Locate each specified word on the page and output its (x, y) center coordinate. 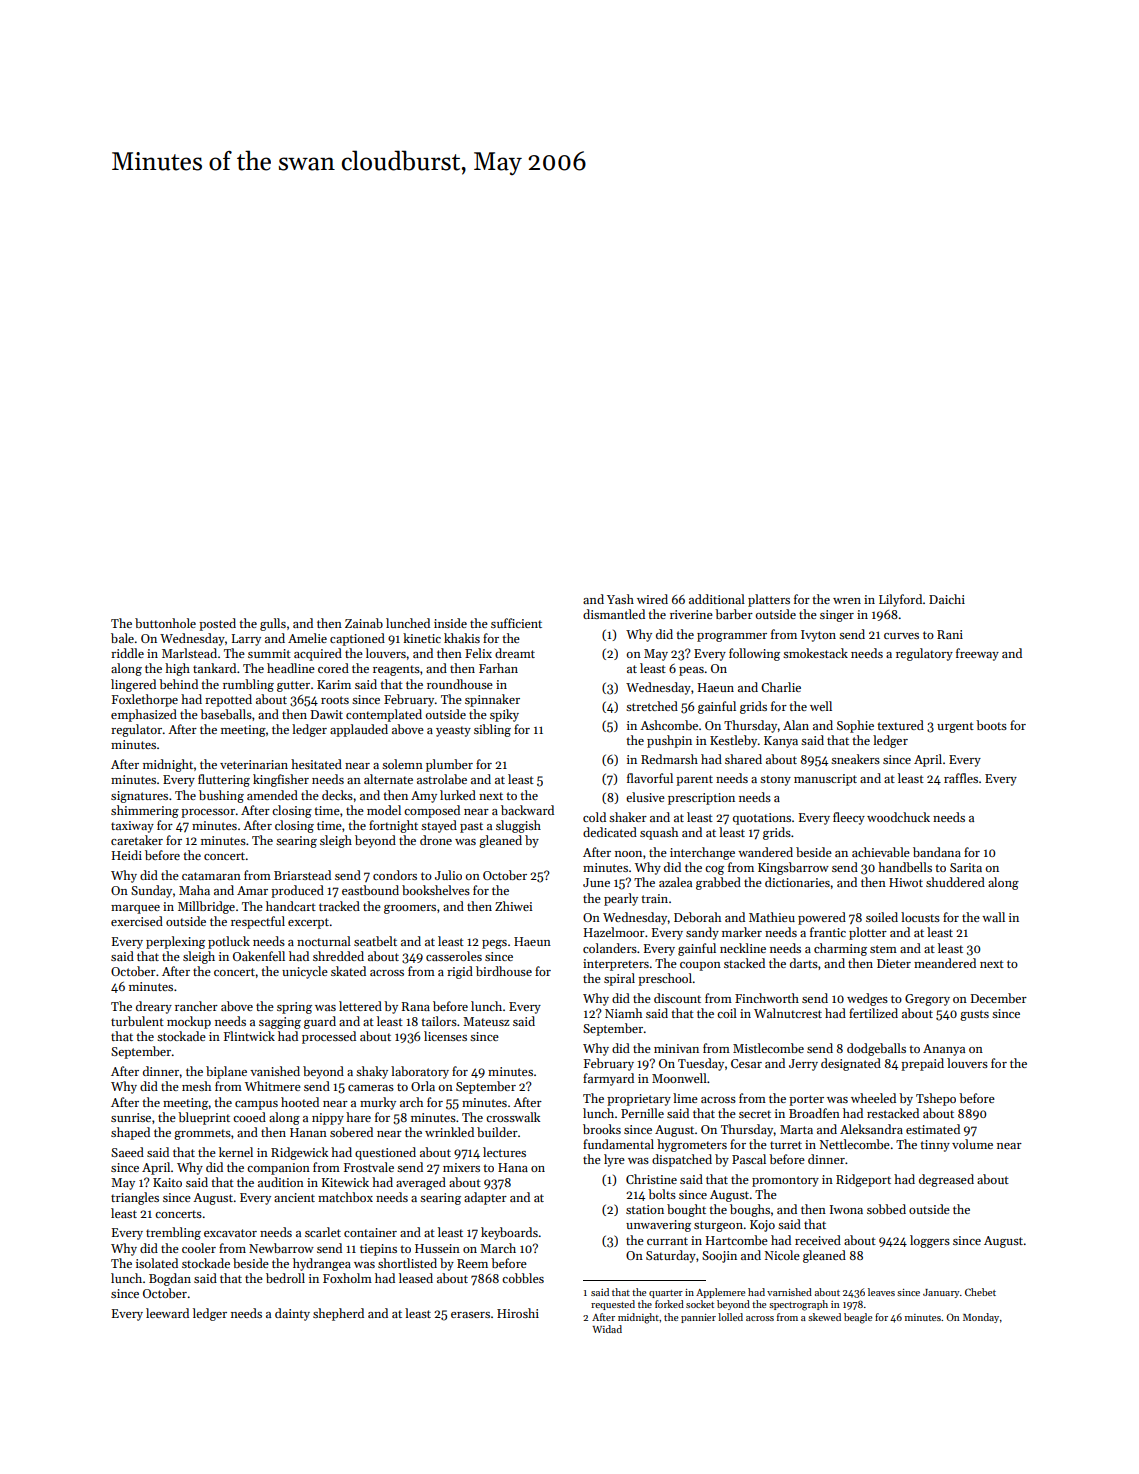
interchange (702, 853)
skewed (824, 1317)
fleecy (849, 818)
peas (691, 671)
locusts (920, 917)
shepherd (338, 1314)
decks (337, 795)
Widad (607, 1329)
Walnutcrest (788, 1013)
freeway (977, 654)
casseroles (454, 956)
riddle (127, 653)
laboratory (420, 1072)
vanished (275, 1071)
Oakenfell (259, 956)
